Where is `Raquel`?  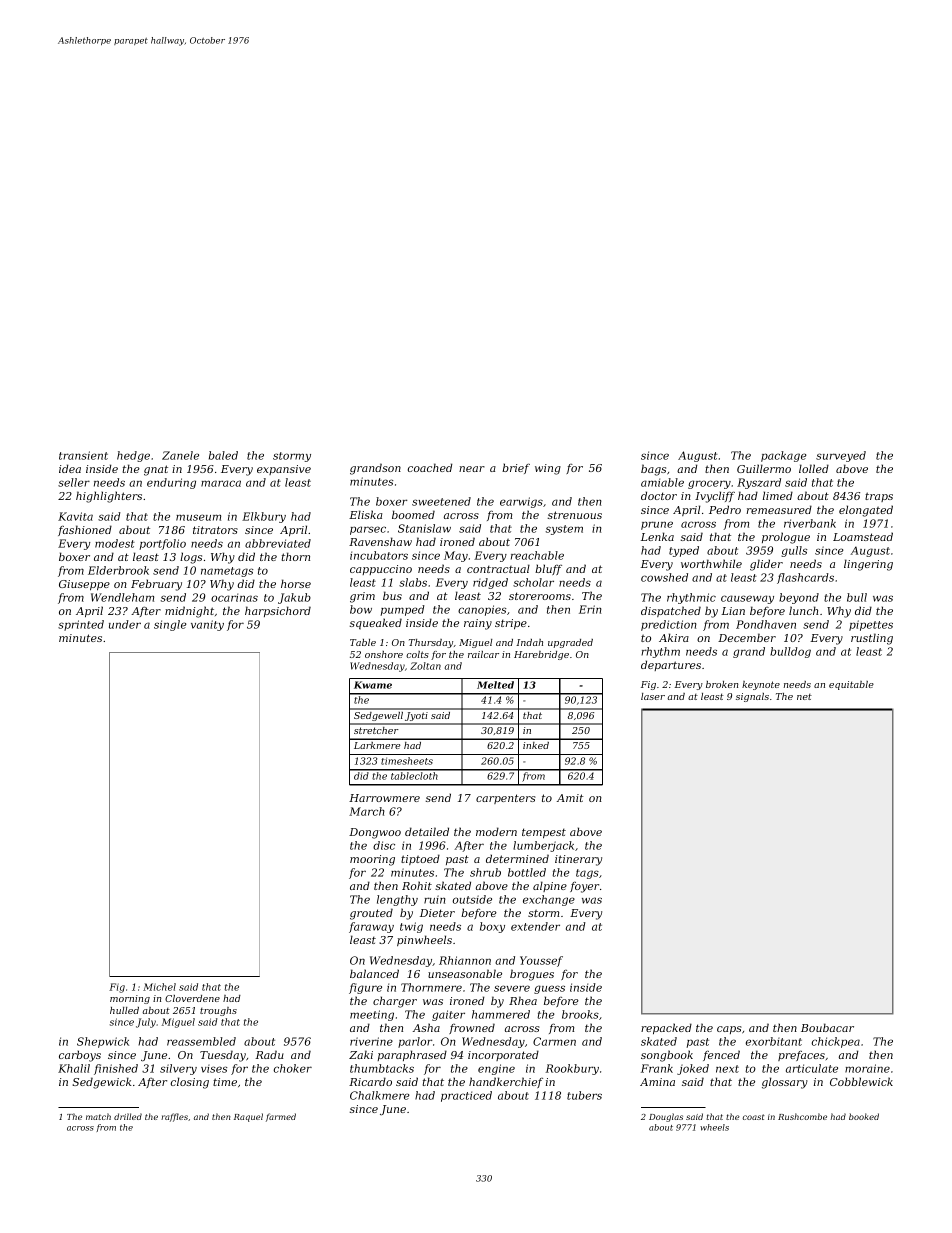
Raquel is located at coordinates (248, 1117).
